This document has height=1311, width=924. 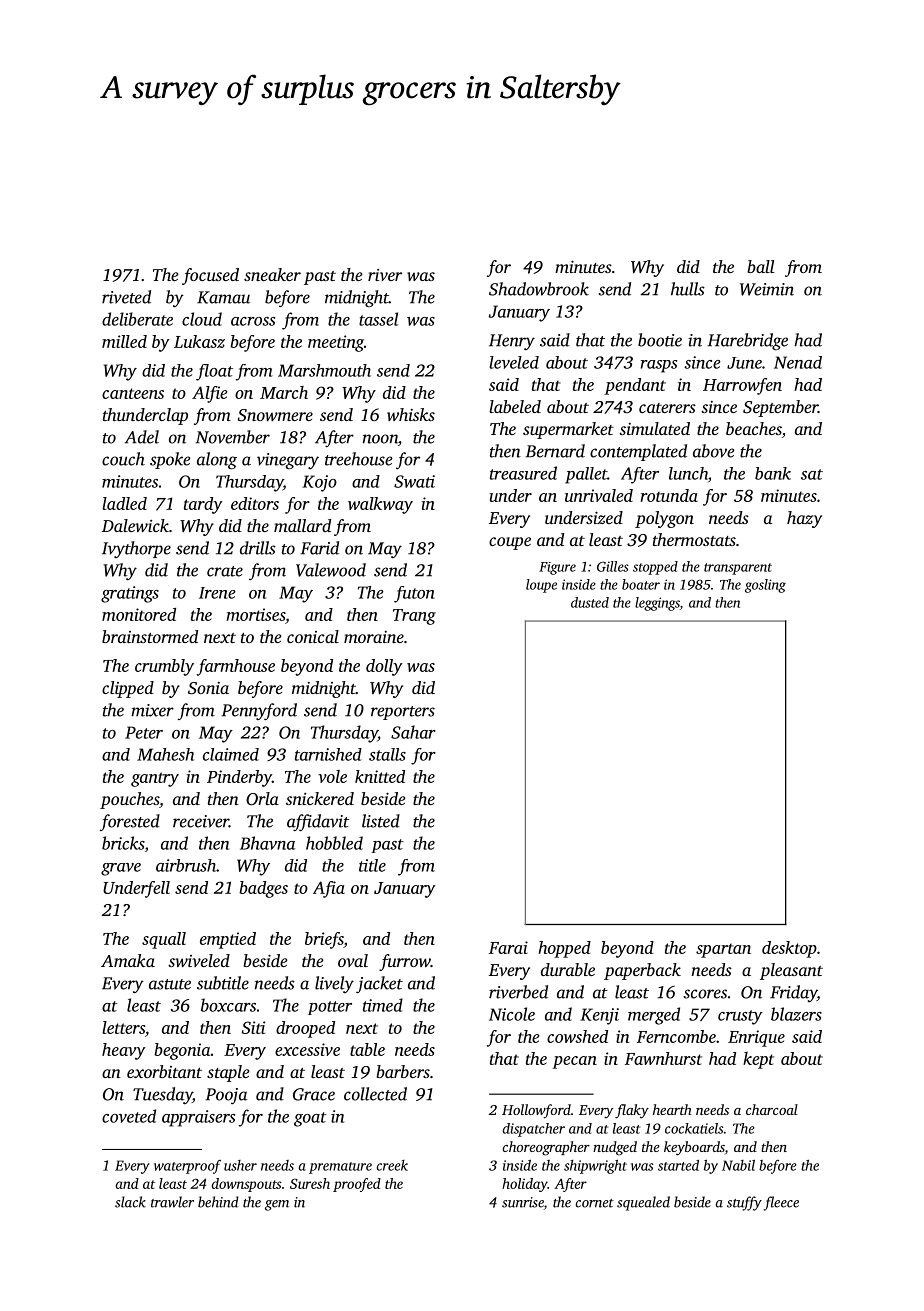 I want to click on waterproof, so click(x=187, y=1167).
